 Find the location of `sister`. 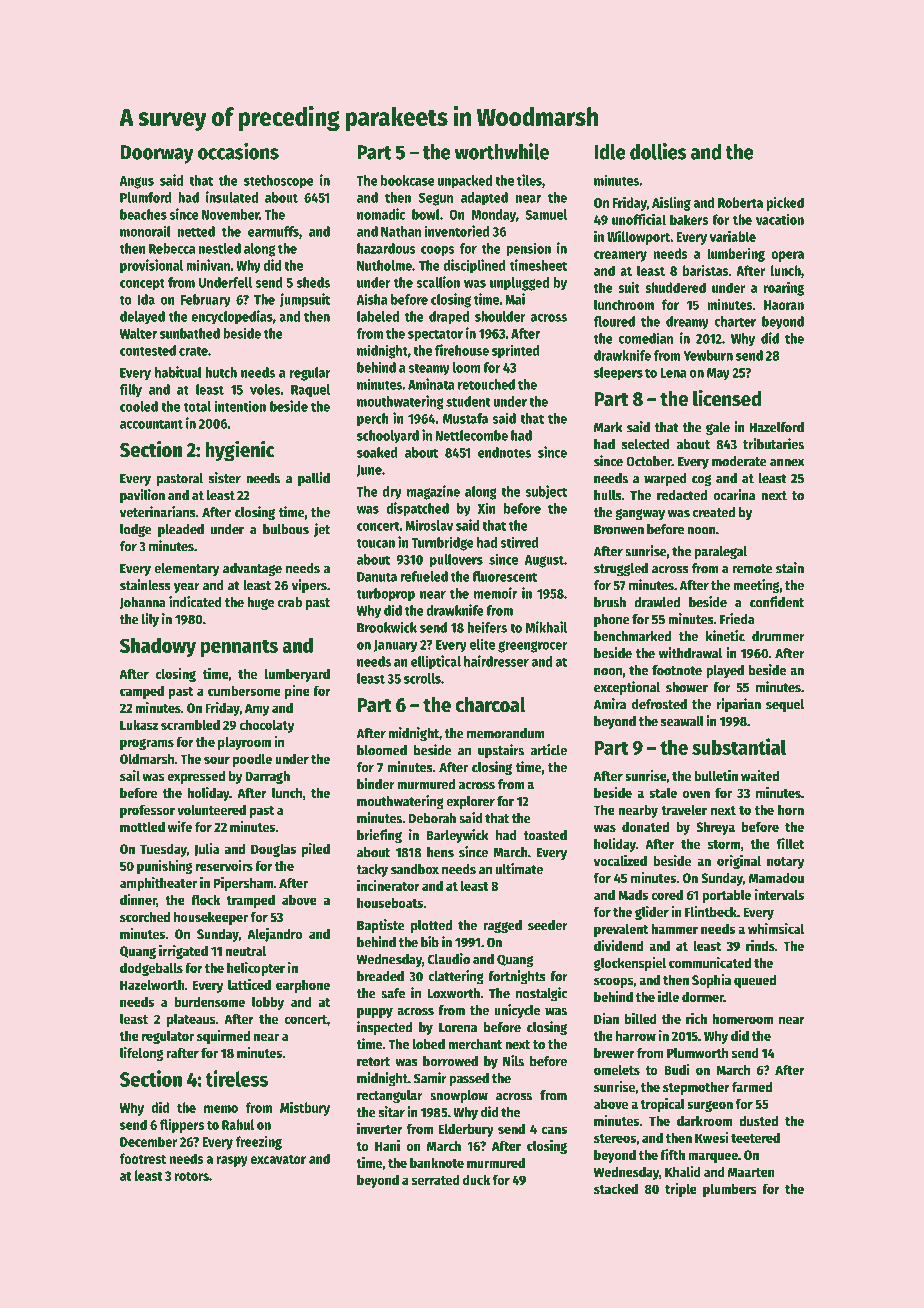

sister is located at coordinates (225, 478).
